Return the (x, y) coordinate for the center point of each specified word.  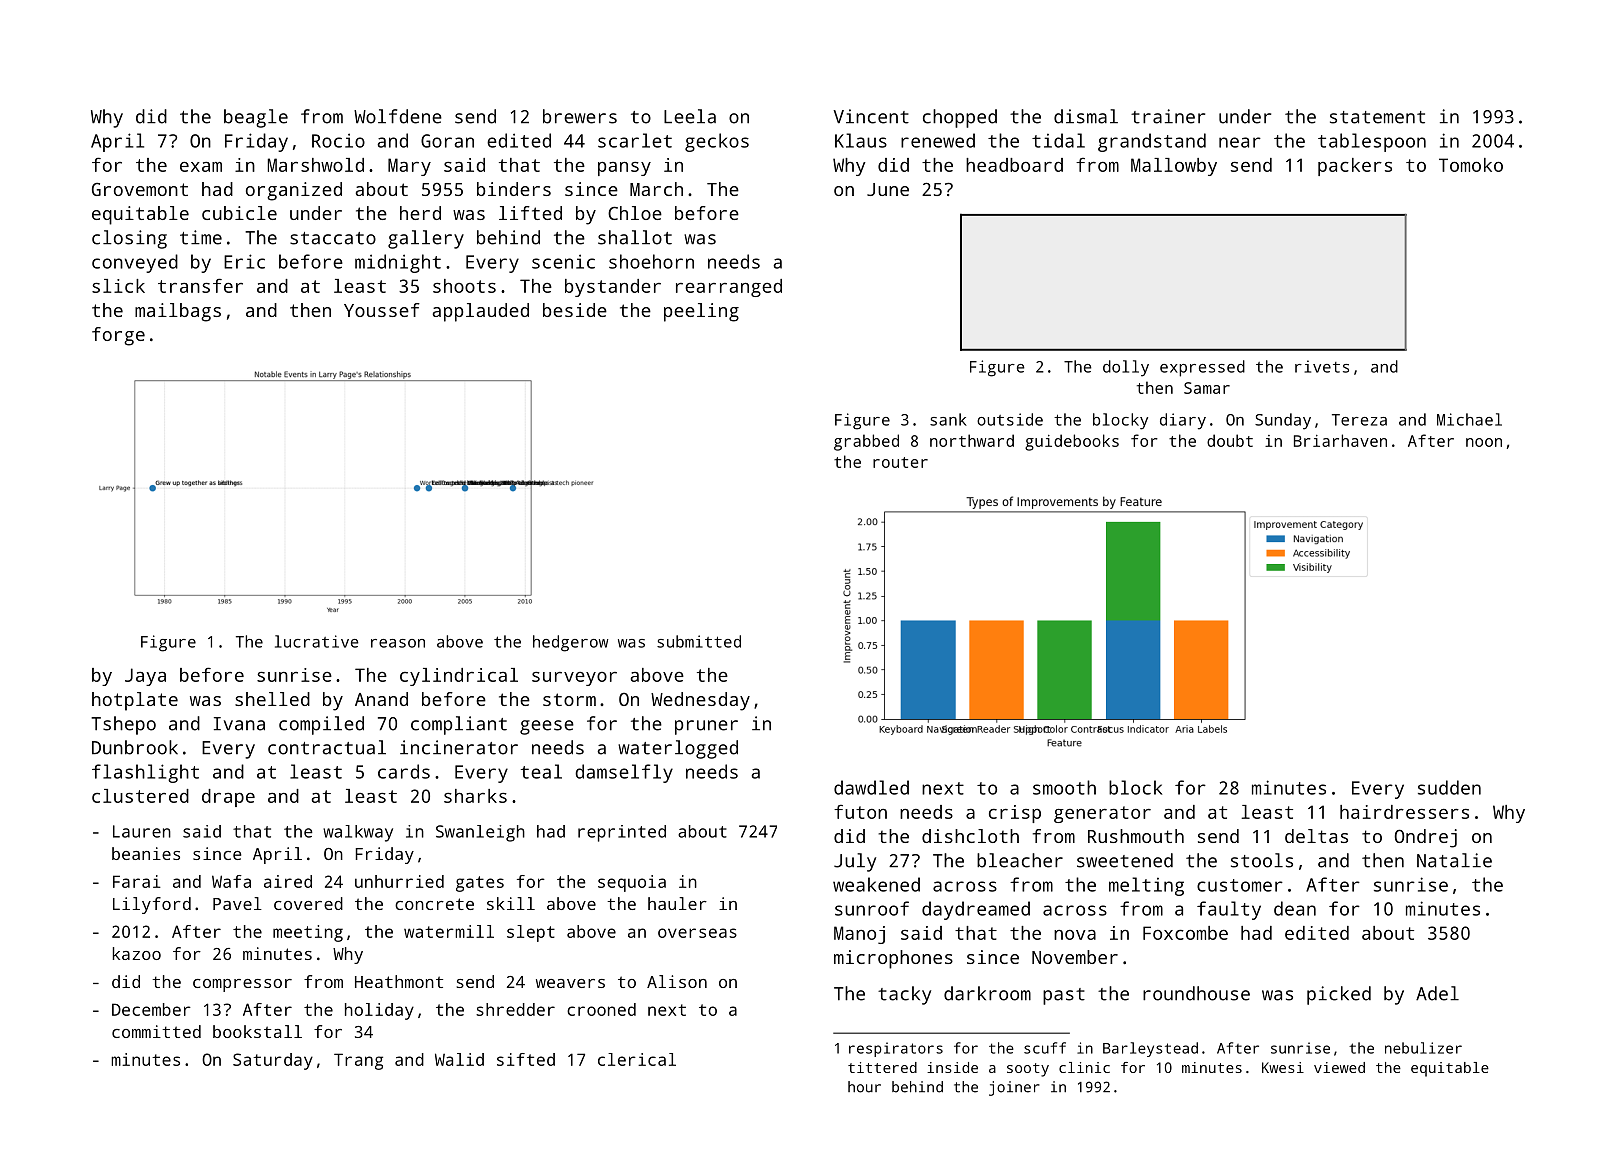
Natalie (1454, 860)
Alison (677, 981)
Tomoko (1471, 165)
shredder (515, 1009)
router (900, 462)
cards (404, 771)
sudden (1449, 787)
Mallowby (1174, 167)
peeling (701, 312)
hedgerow (570, 643)
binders (514, 189)
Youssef (382, 310)
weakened (876, 884)
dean (1295, 908)
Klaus (861, 140)
